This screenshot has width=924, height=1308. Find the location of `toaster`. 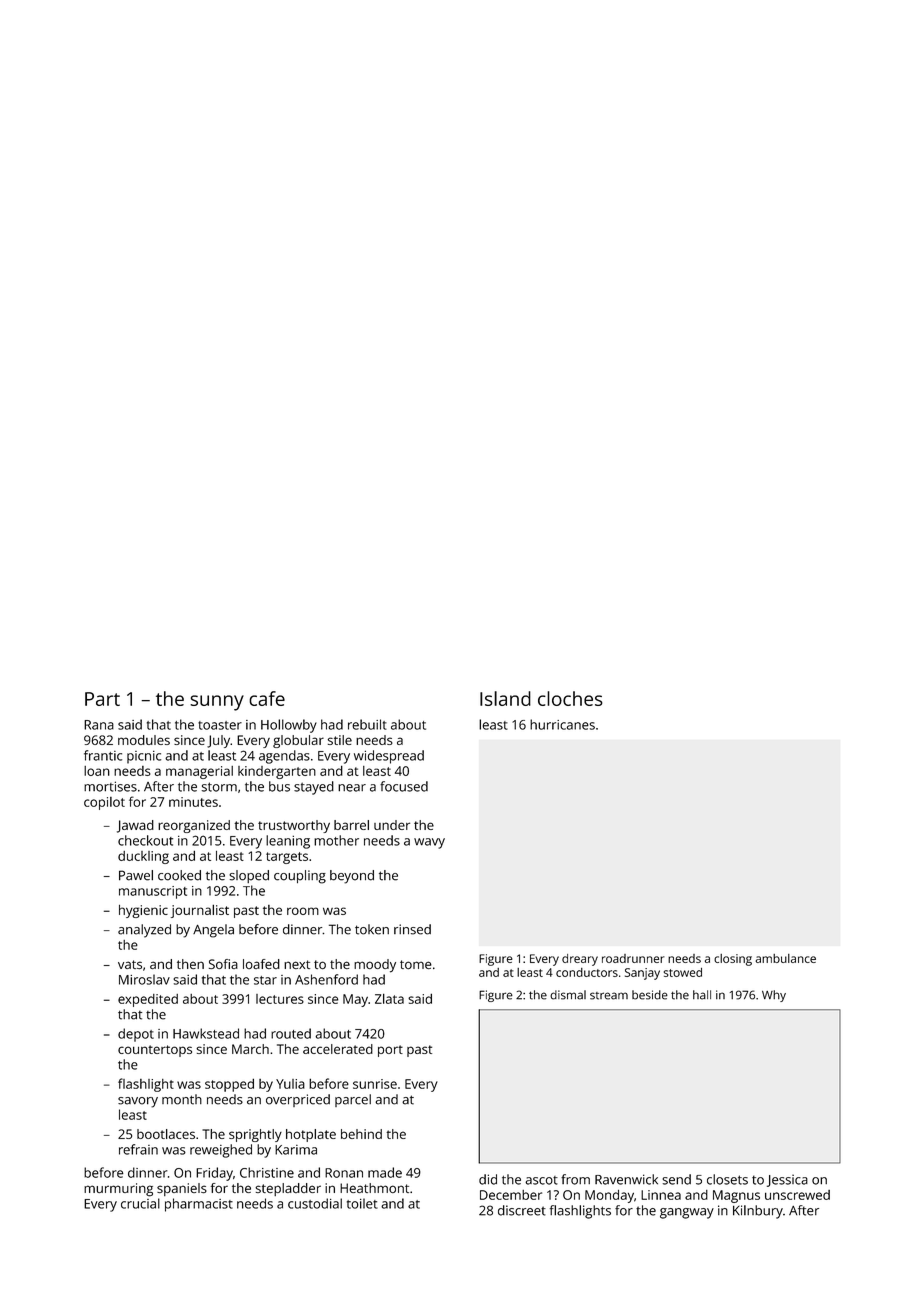

toaster is located at coordinates (220, 725).
